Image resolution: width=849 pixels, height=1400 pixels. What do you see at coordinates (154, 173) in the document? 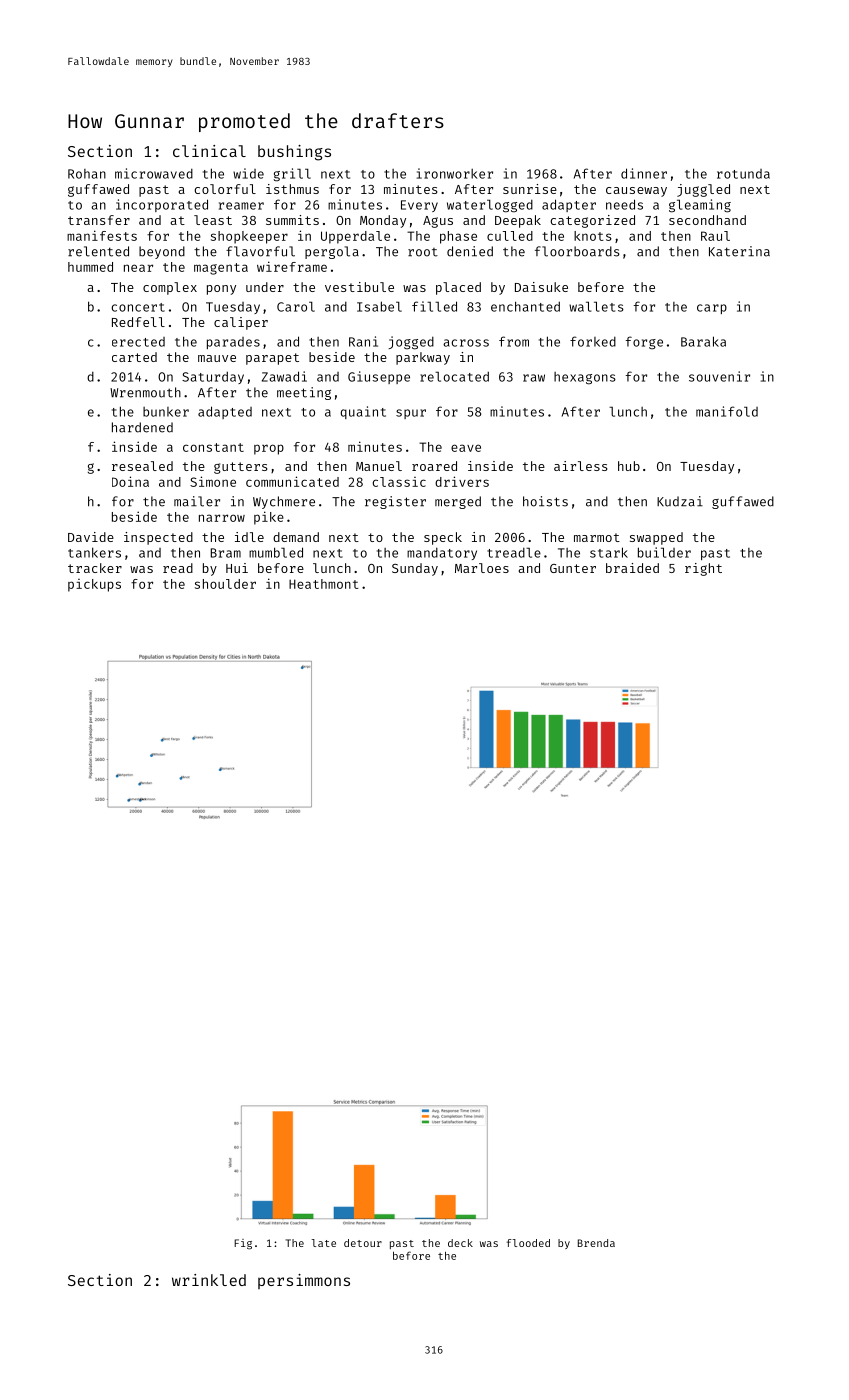
I see `microwaved` at bounding box center [154, 173].
